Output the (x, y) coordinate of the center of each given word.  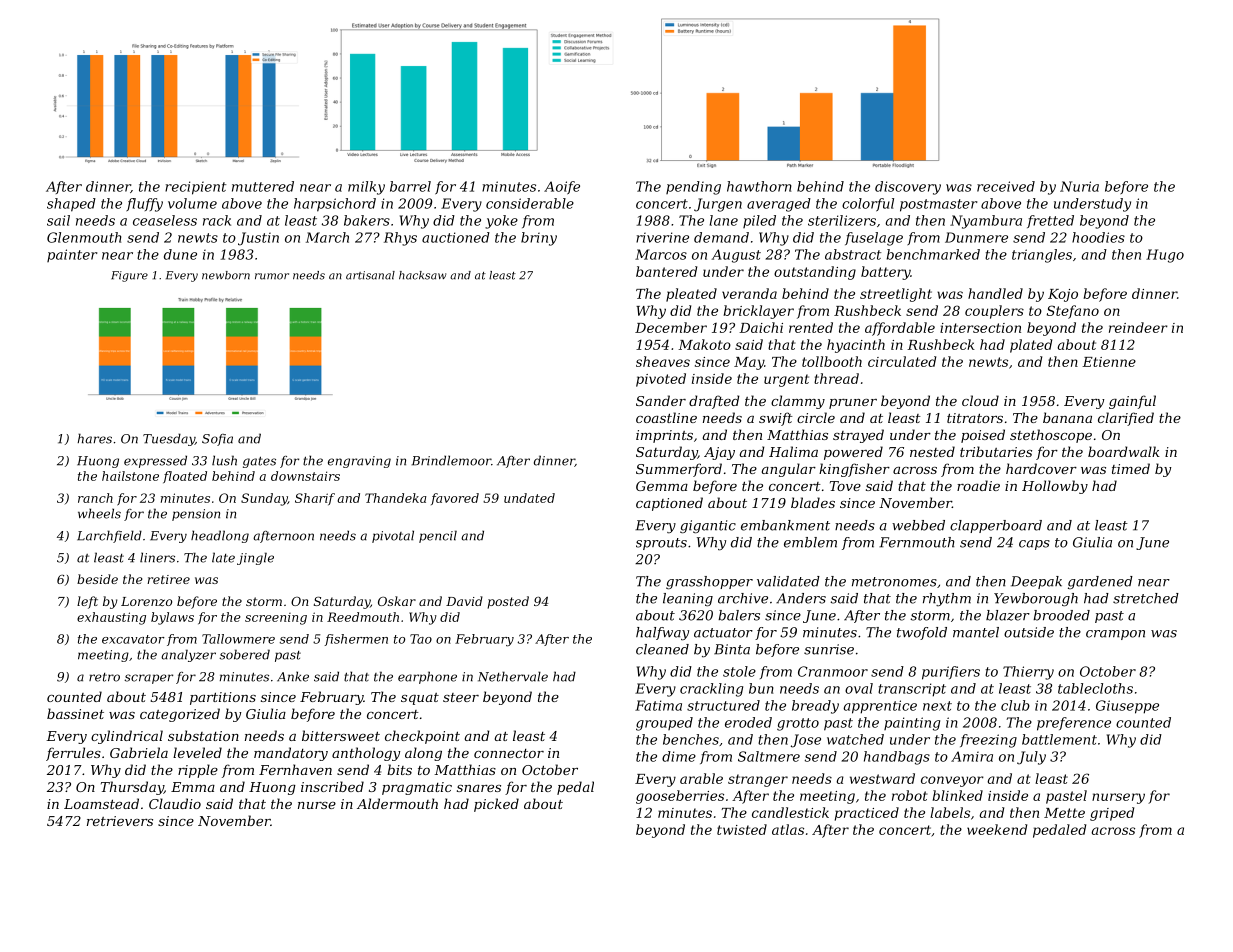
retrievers (120, 821)
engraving (359, 462)
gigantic (708, 527)
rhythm (947, 600)
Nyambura (986, 222)
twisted (742, 829)
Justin (258, 239)
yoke (501, 222)
